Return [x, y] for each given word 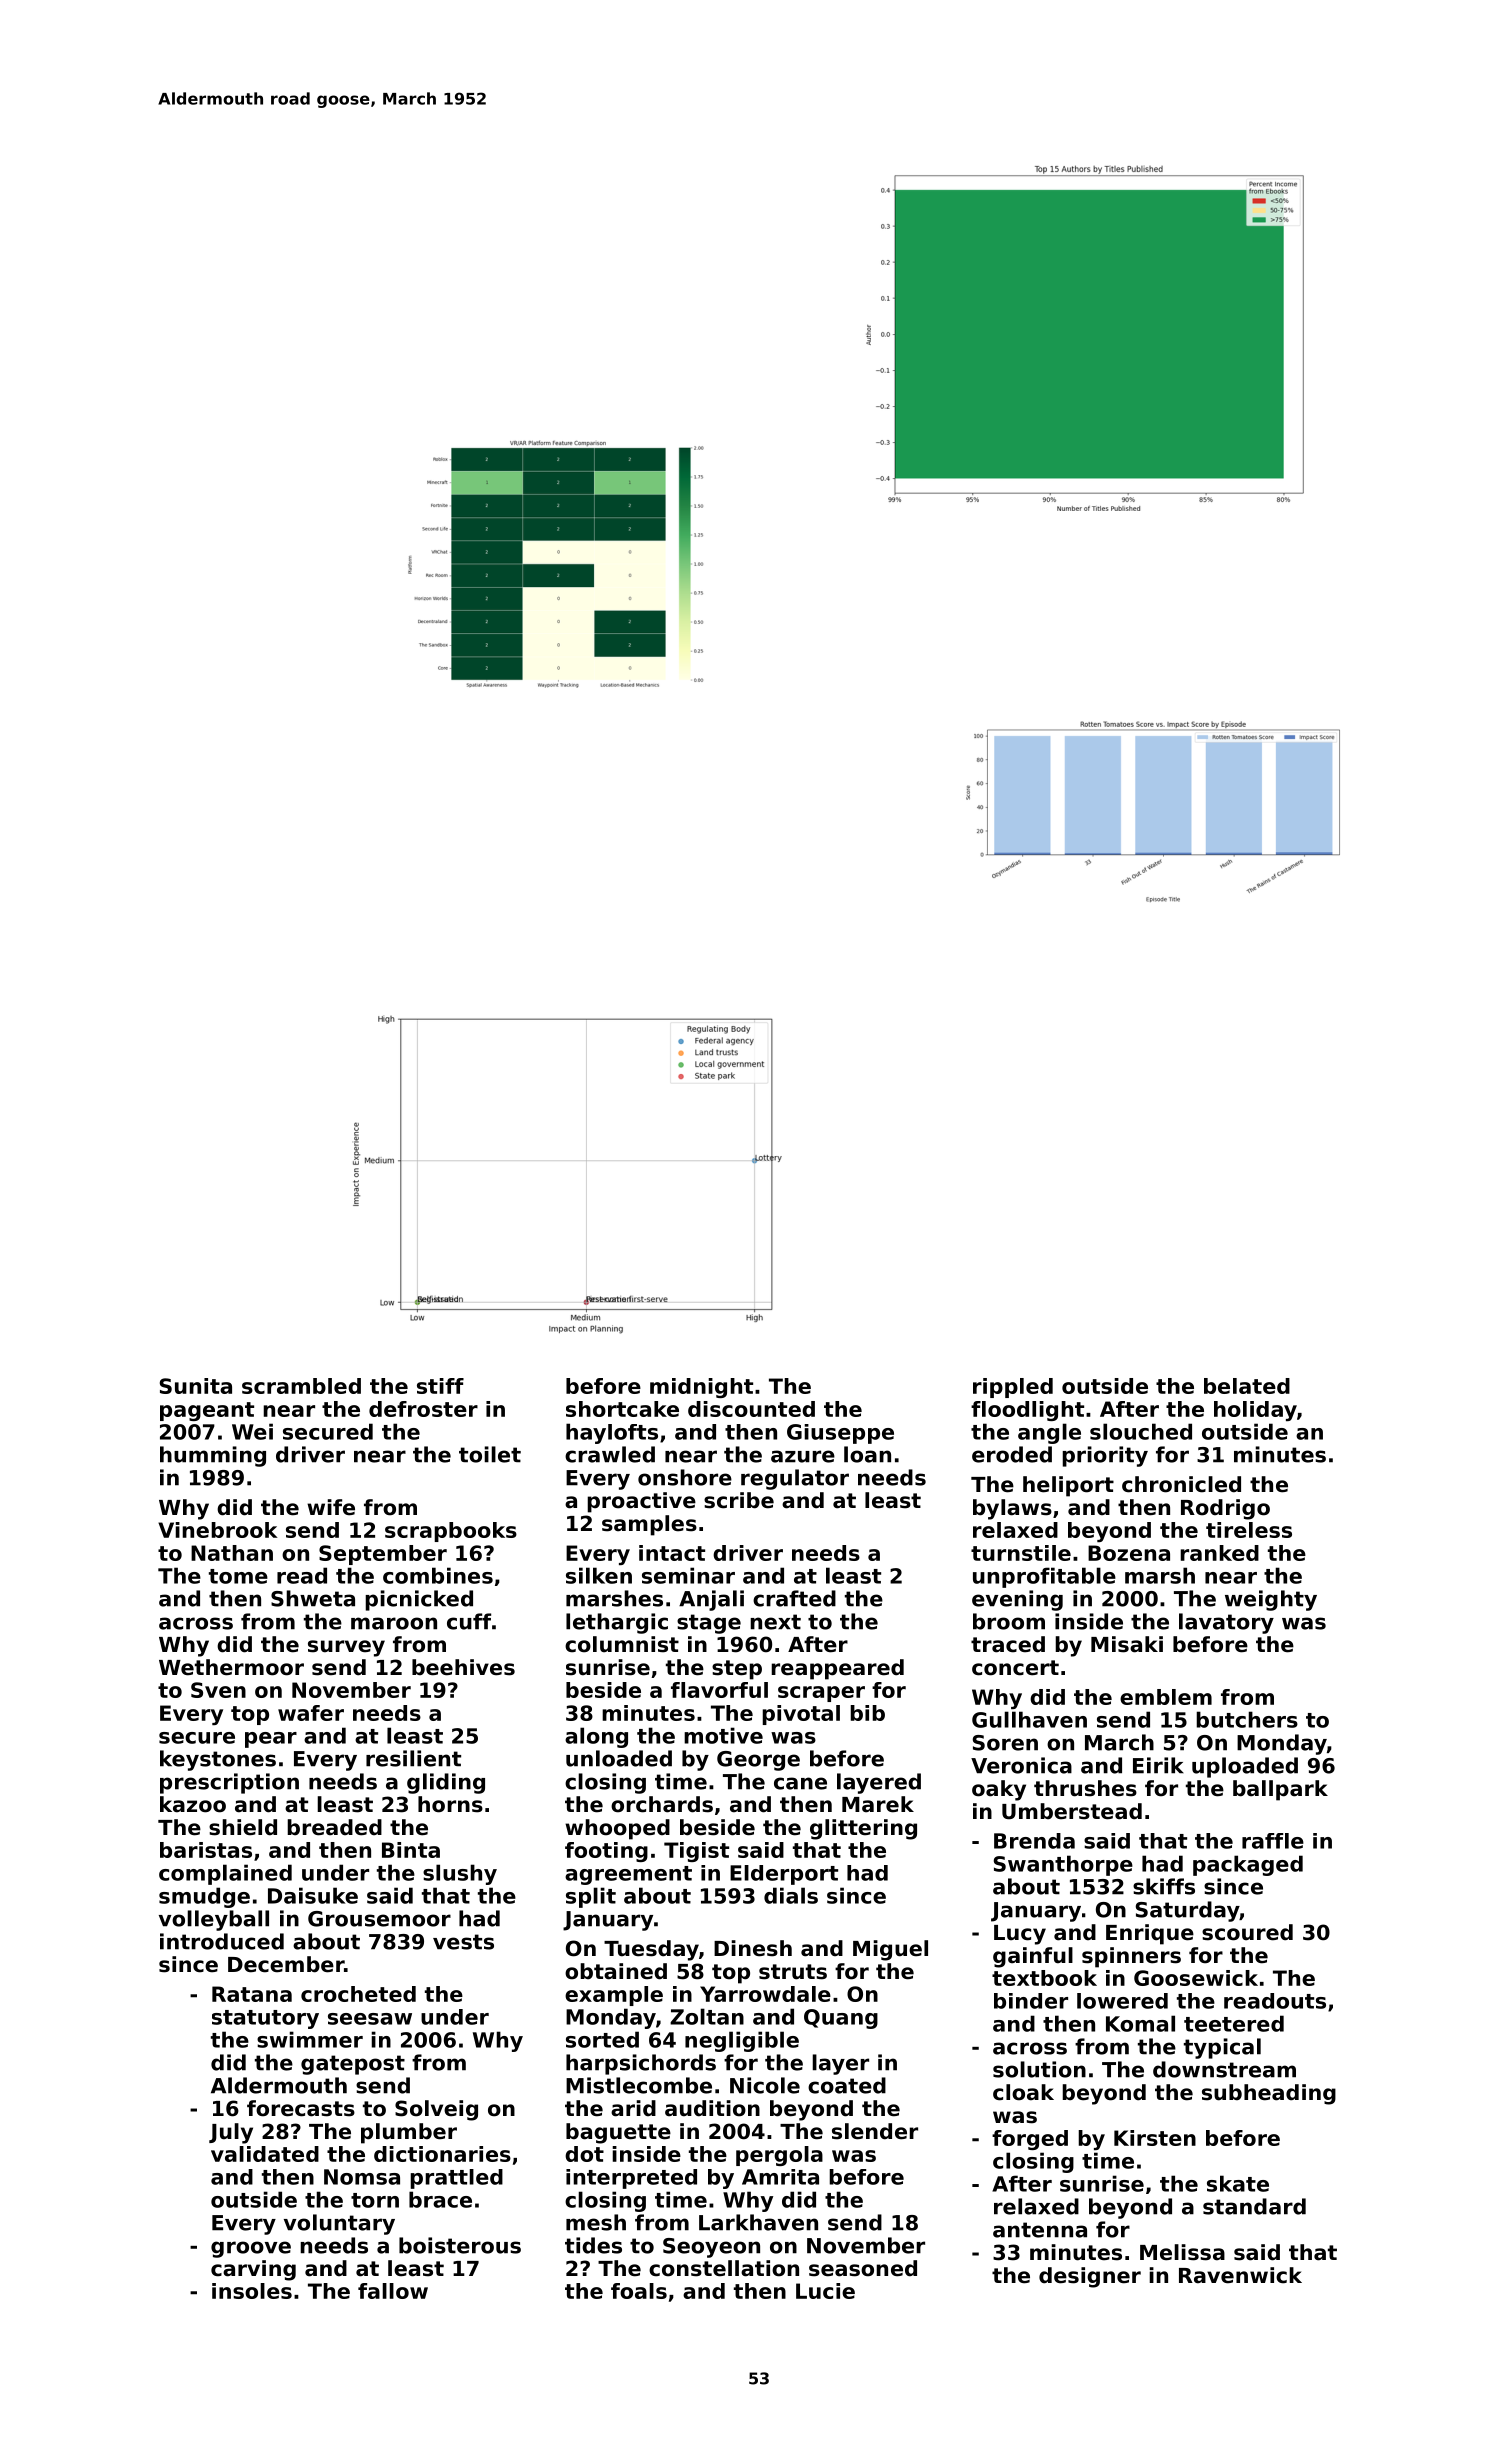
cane [800, 1783]
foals [639, 2291]
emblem [1166, 1697]
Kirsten [1155, 2138]
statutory [265, 2019]
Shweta [313, 1598]
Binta [411, 1850]
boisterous [460, 2245]
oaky [999, 1790]
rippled [1013, 1388]
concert [1015, 1668]
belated [1247, 1386]
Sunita [196, 1386]
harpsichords [641, 2064]
